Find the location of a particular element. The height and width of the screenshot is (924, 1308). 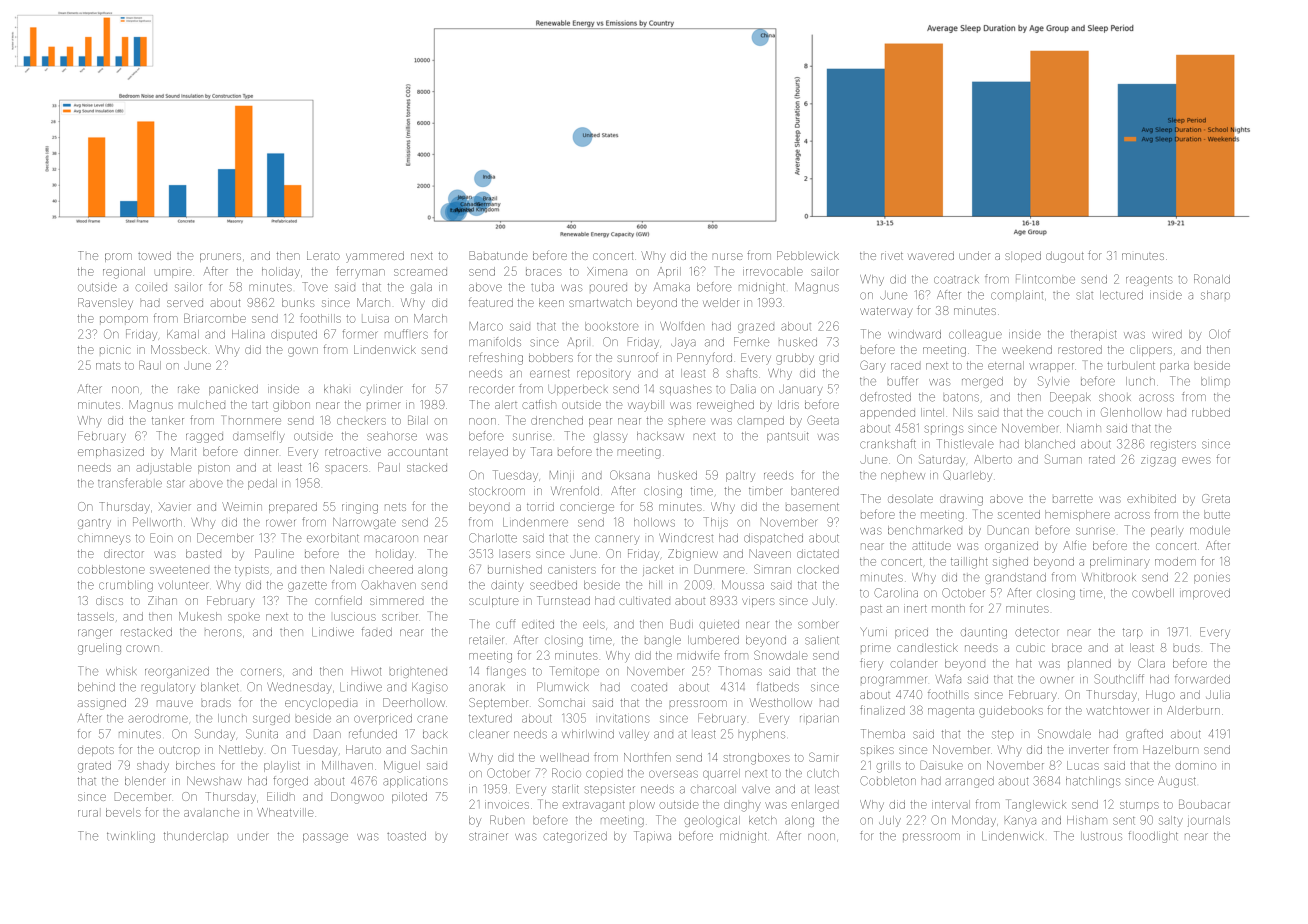

waybill is located at coordinates (645, 406).
